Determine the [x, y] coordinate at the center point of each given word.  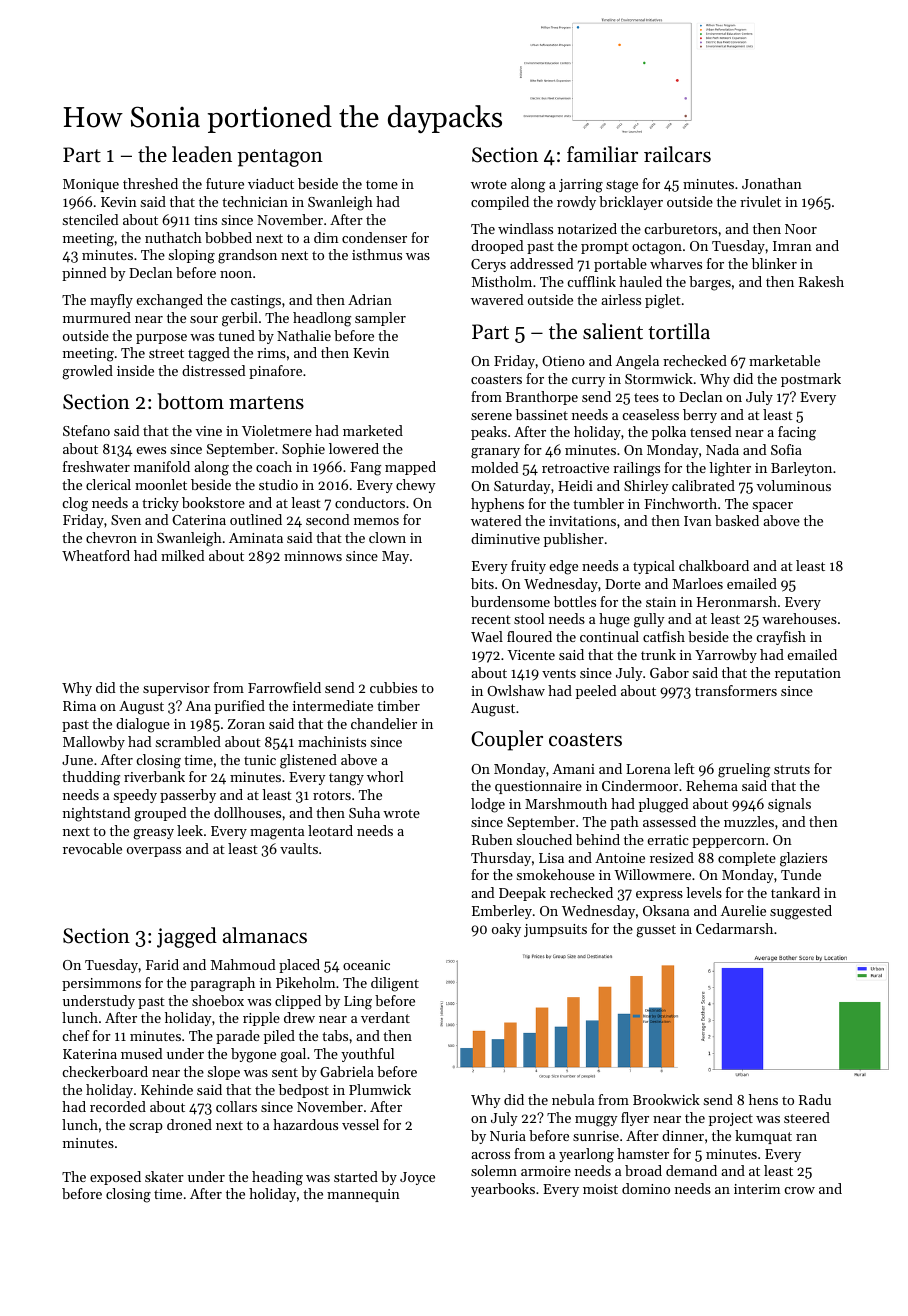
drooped [497, 247]
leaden [202, 154]
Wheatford [96, 555]
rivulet [760, 201]
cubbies [393, 687]
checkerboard [105, 1071]
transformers [736, 690]
